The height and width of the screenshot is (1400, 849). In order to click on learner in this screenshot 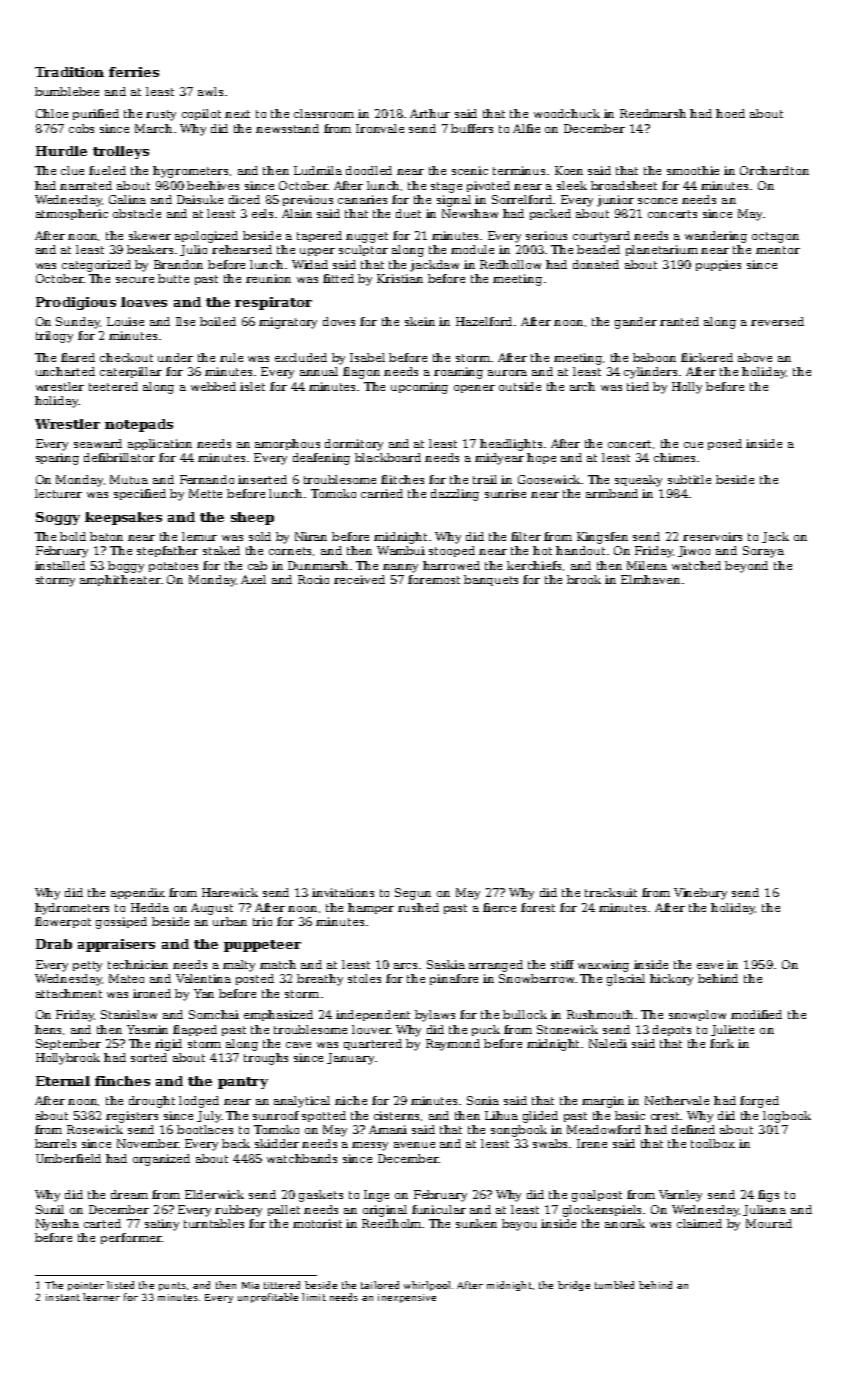, I will do `click(101, 1297)`.
